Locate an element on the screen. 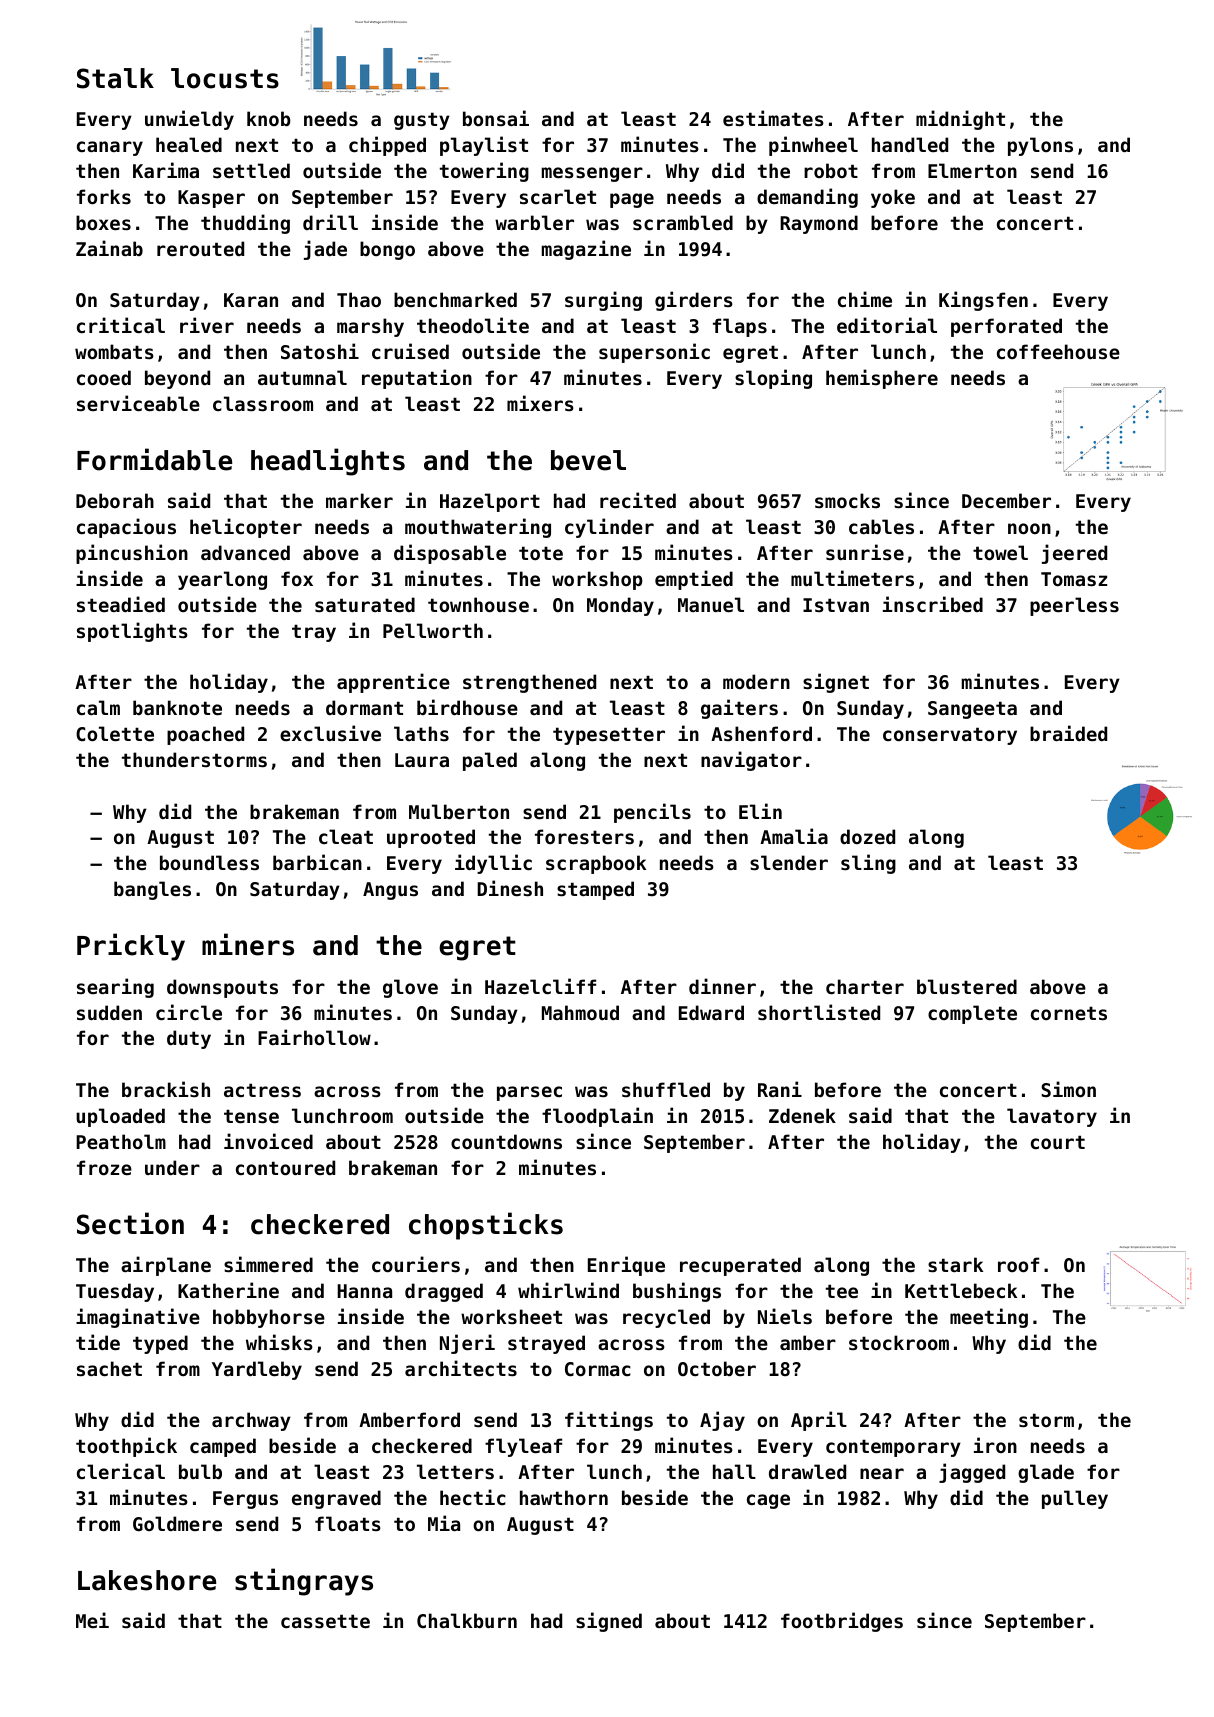 The image size is (1214, 1717). critical is located at coordinates (121, 325).
